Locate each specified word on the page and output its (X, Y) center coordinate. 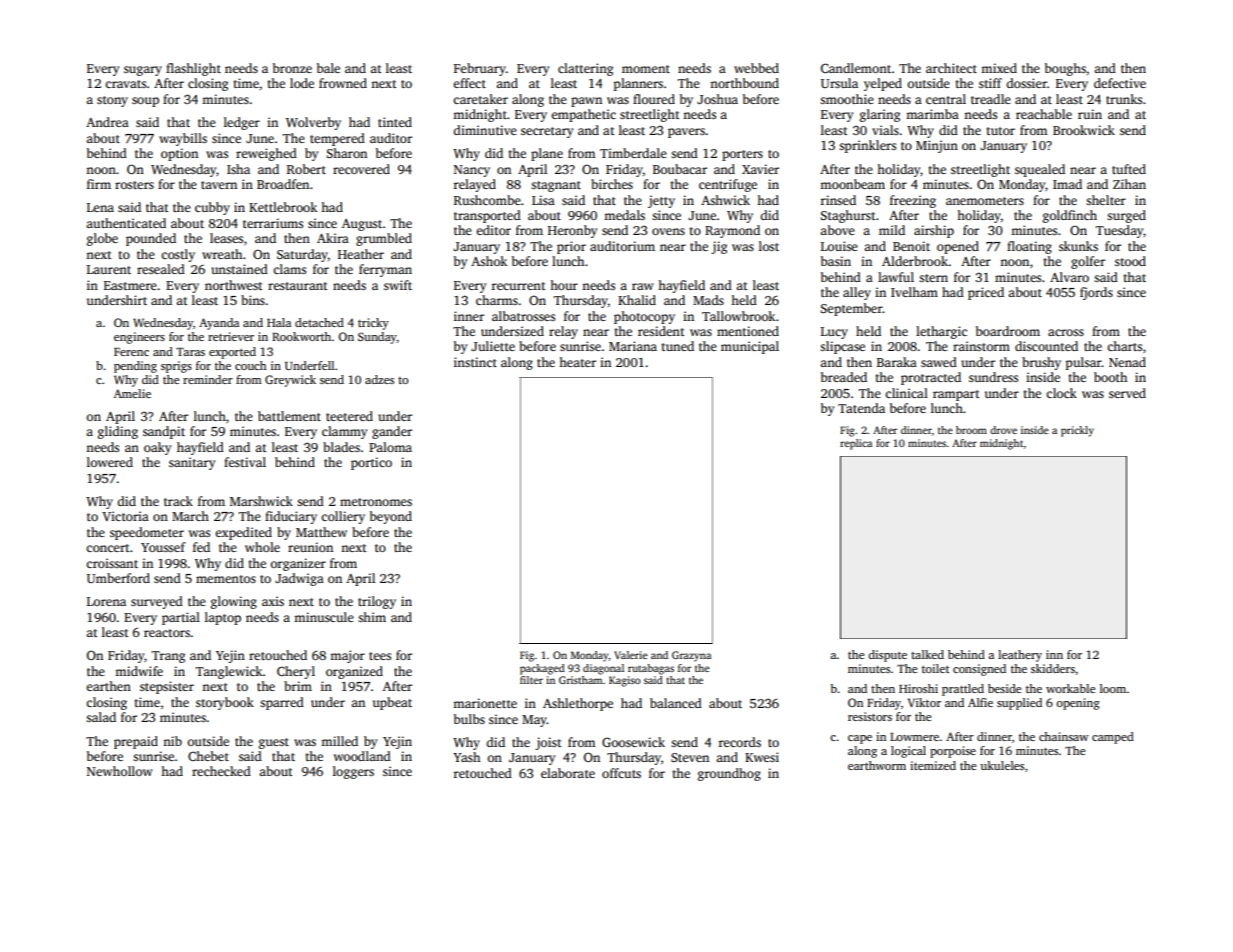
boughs (1065, 69)
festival (245, 462)
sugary (143, 71)
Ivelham (914, 292)
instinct (475, 362)
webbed (756, 68)
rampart (956, 395)
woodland (362, 756)
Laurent (109, 269)
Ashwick (725, 200)
